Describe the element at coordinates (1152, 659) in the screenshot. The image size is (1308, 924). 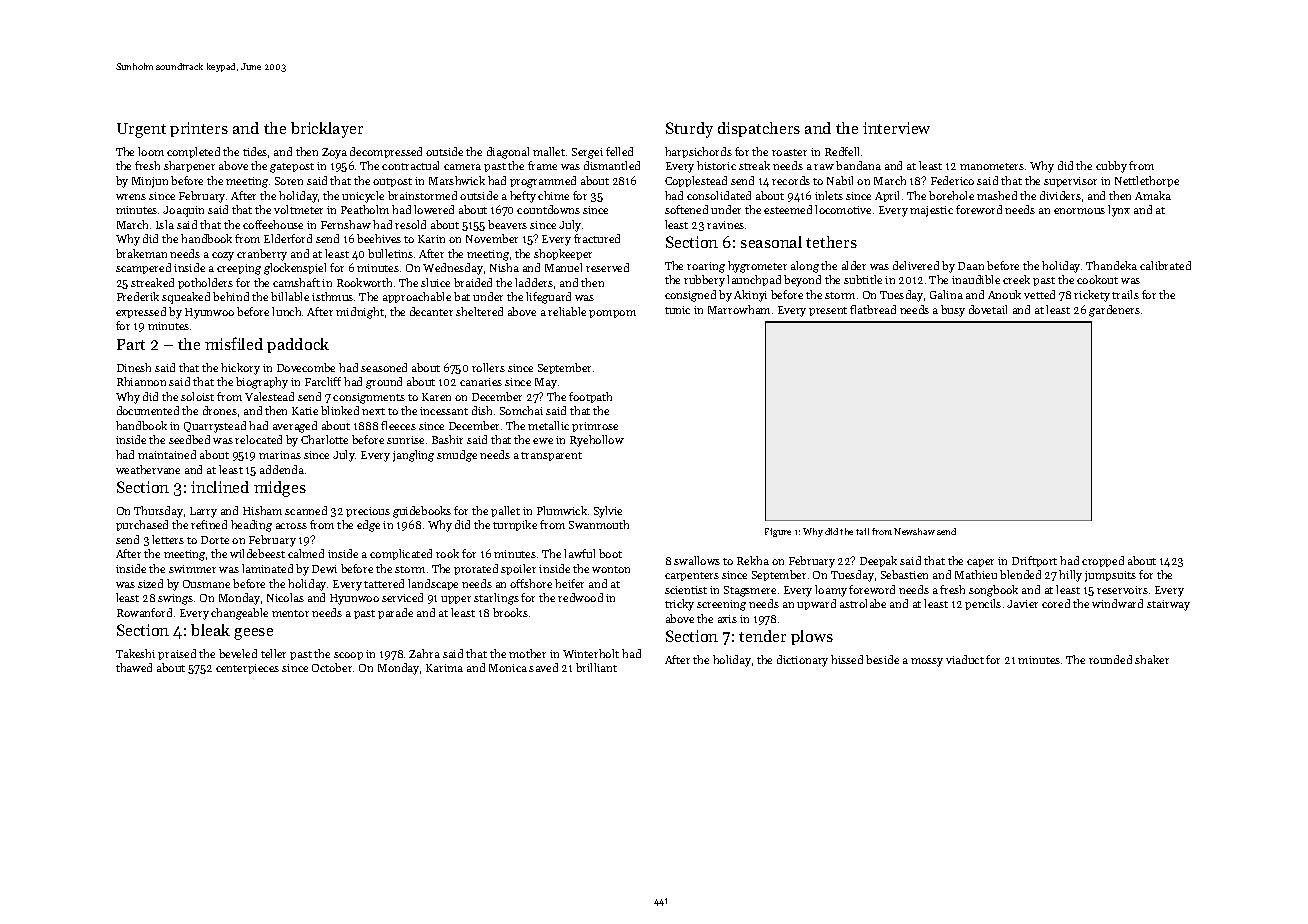
I see `shaker` at that location.
